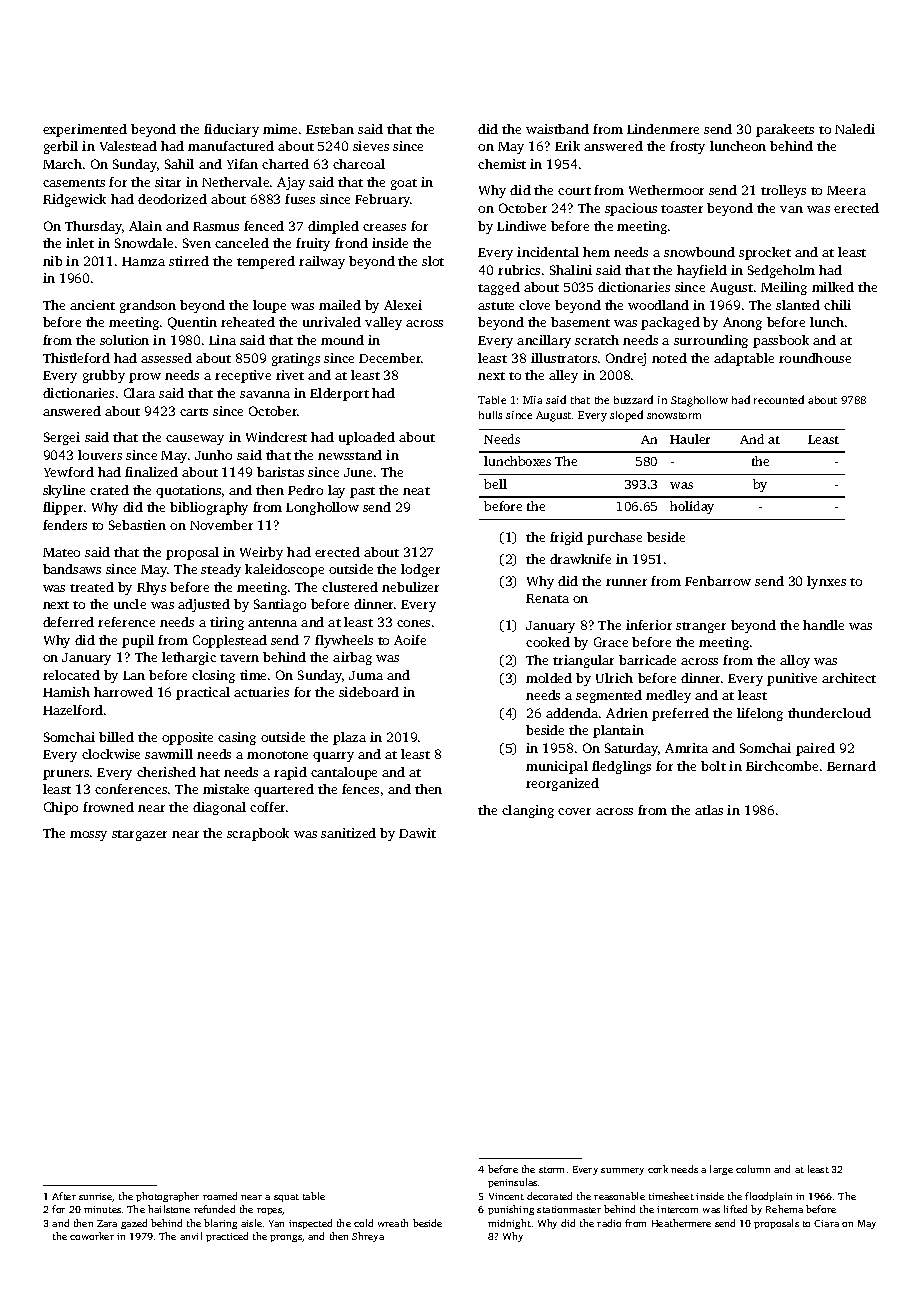  What do you see at coordinates (258, 834) in the document?
I see `scrapbook` at bounding box center [258, 834].
